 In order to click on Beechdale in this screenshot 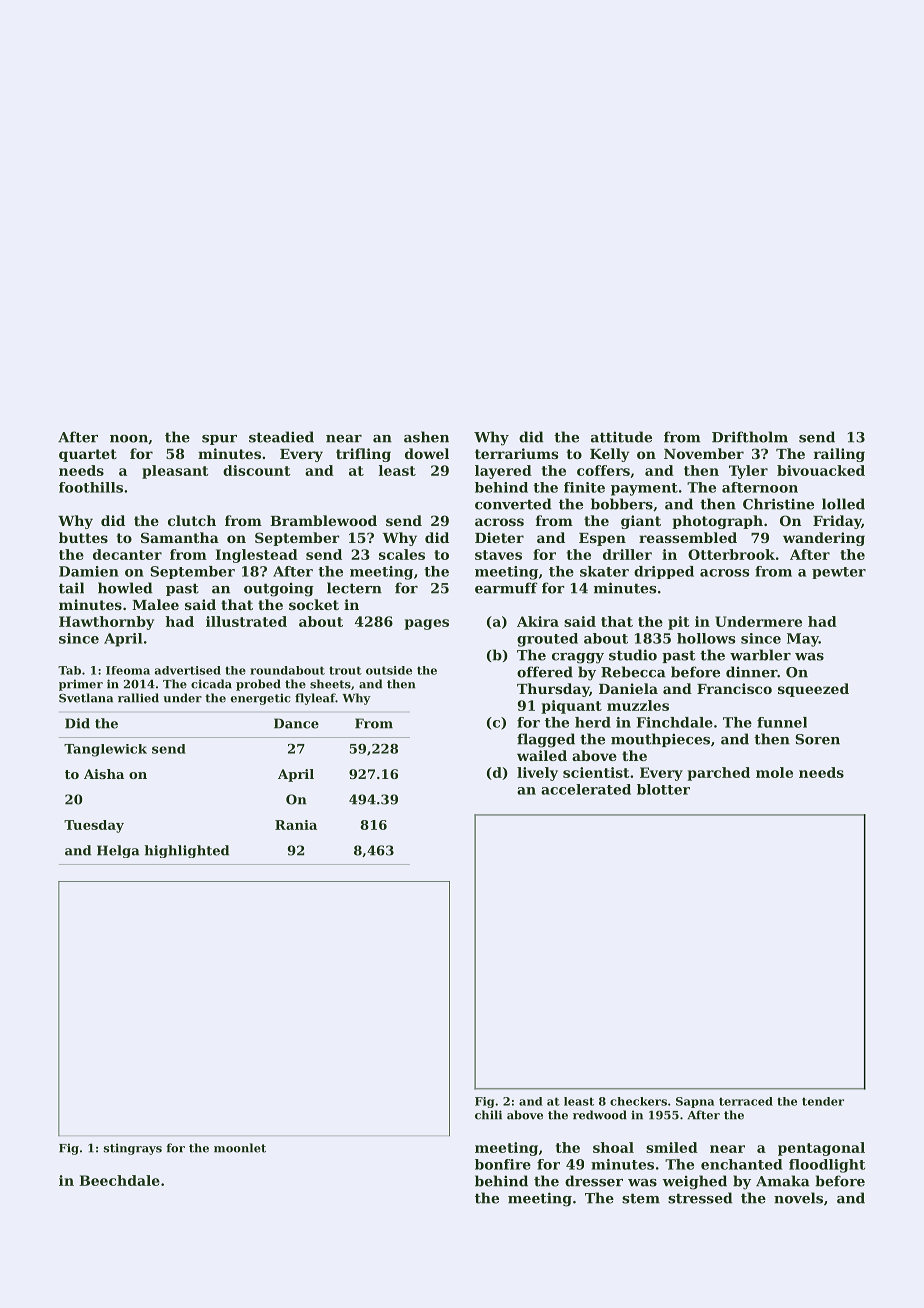, I will do `click(119, 1180)`.
